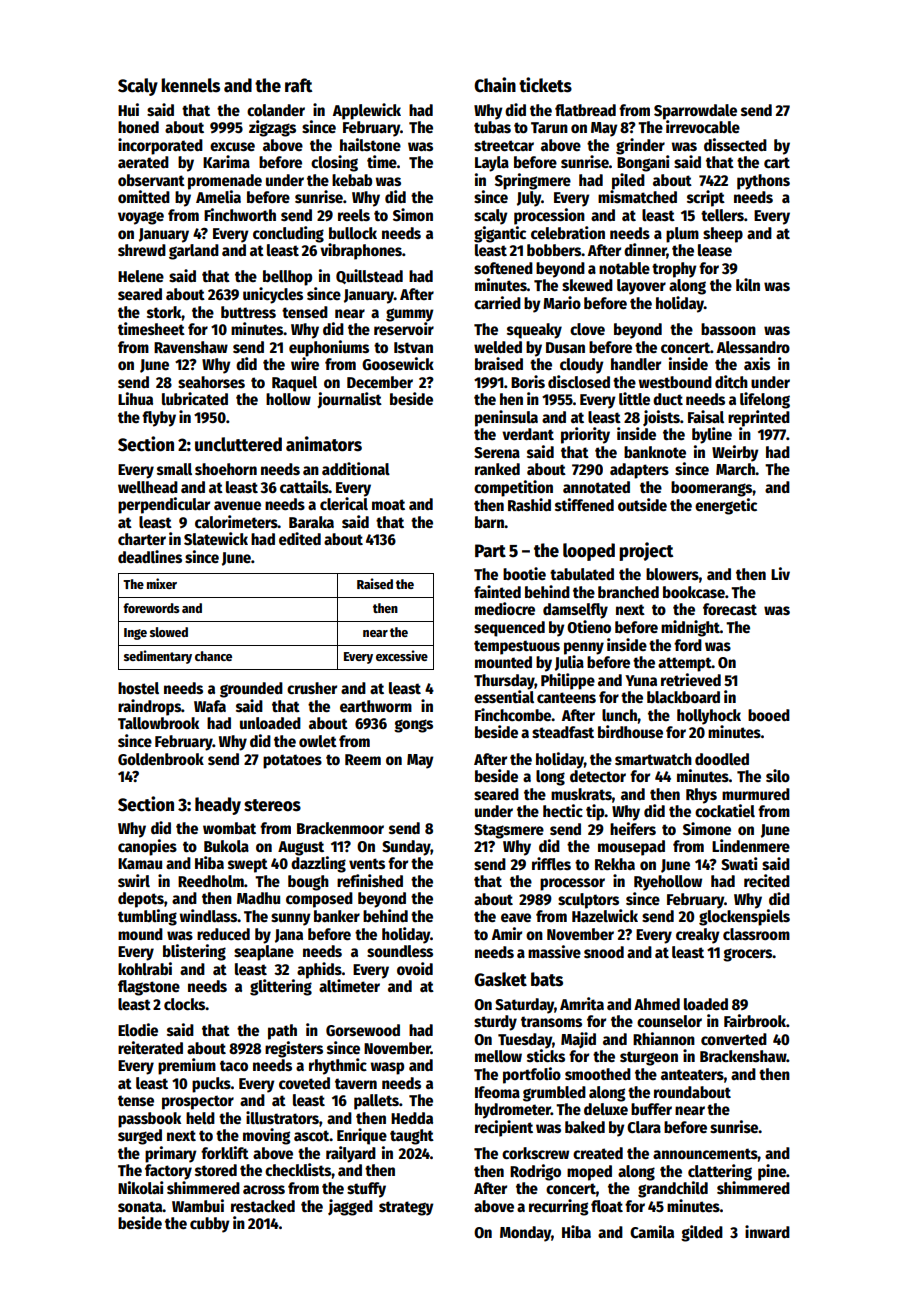 This document has height=1316, width=908. What do you see at coordinates (380, 382) in the document?
I see `December` at bounding box center [380, 382].
